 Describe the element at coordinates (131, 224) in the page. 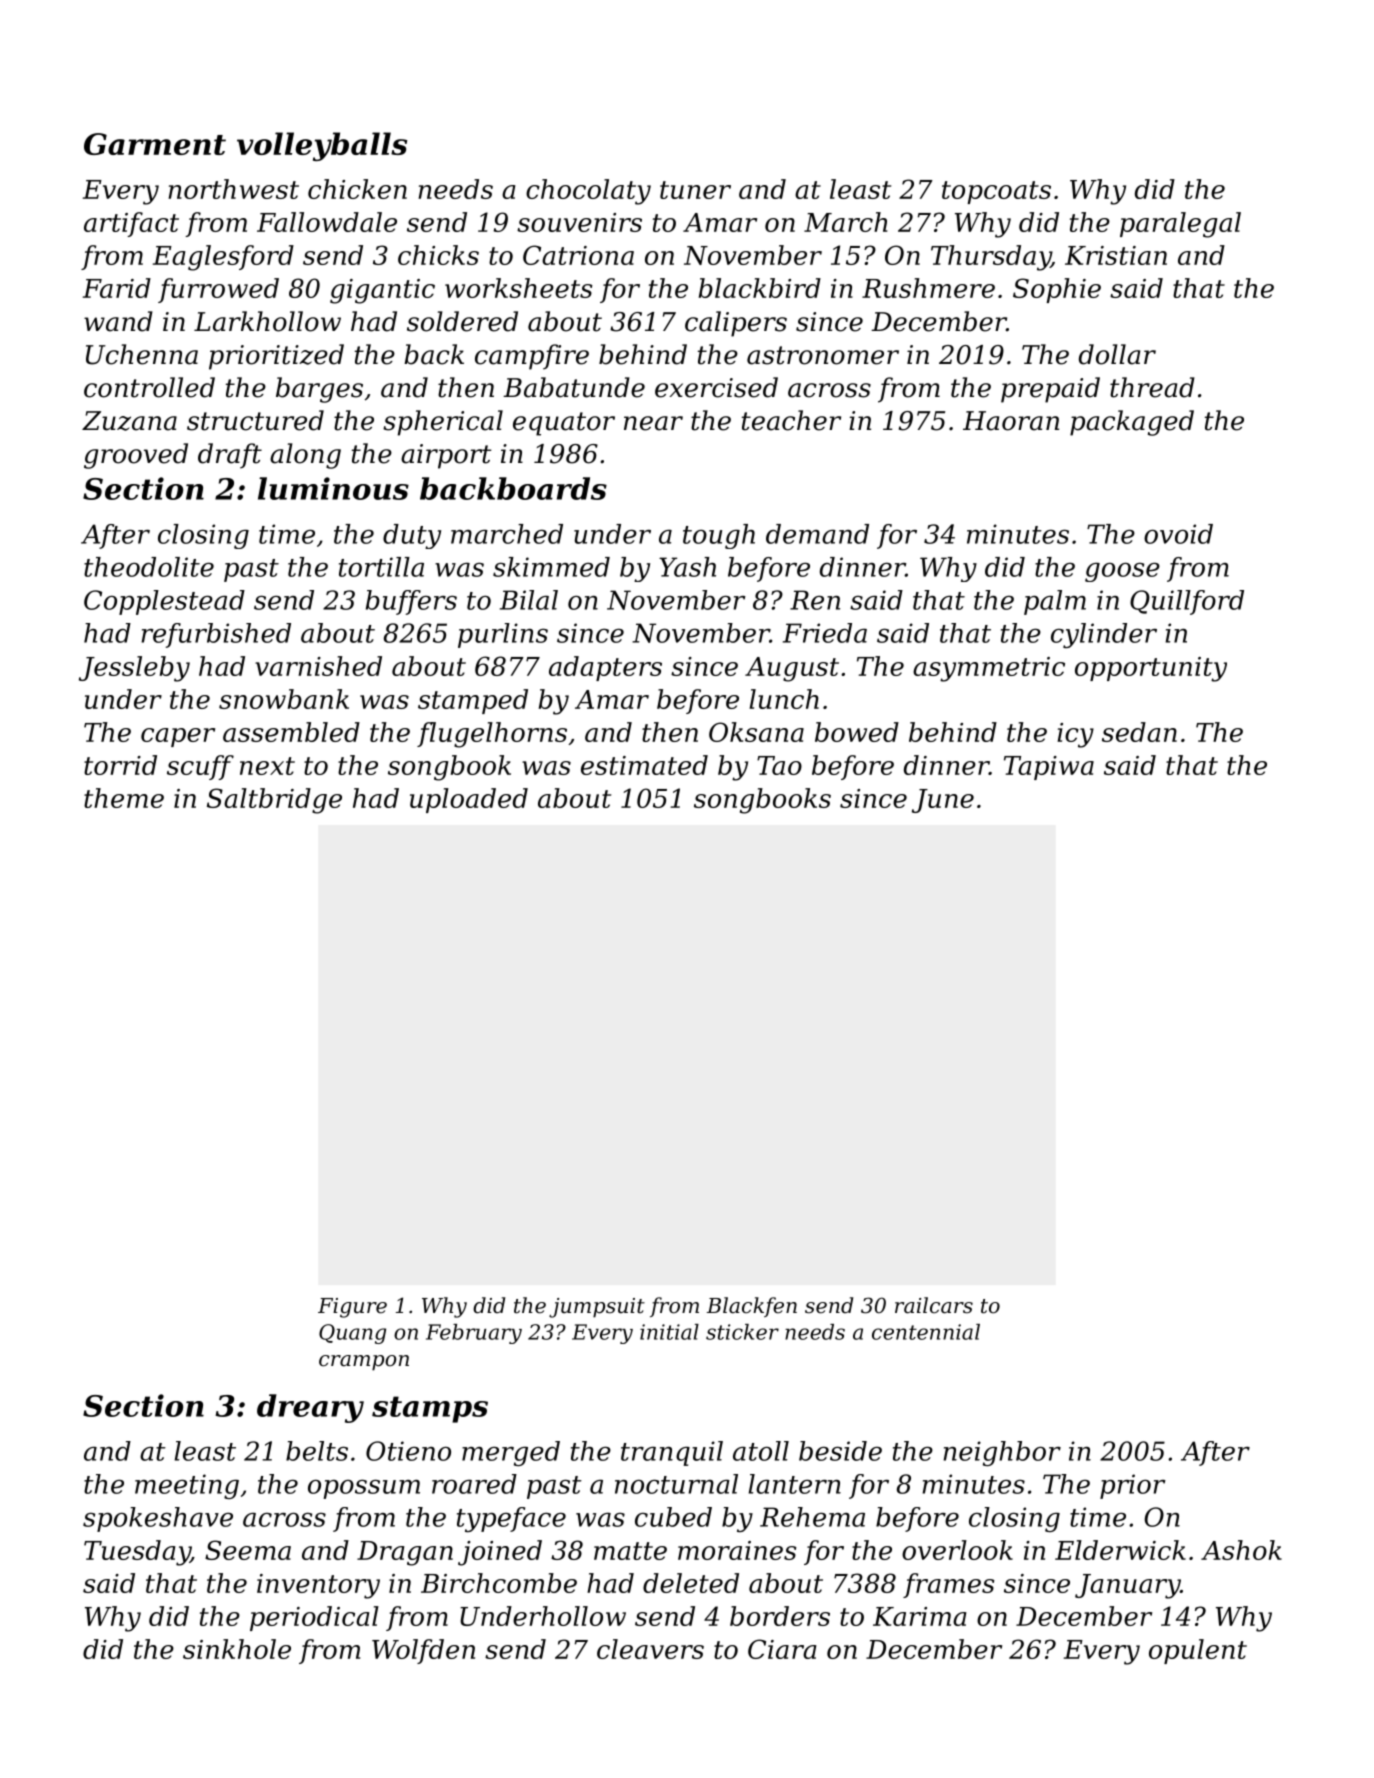

I see `artifact` at that location.
